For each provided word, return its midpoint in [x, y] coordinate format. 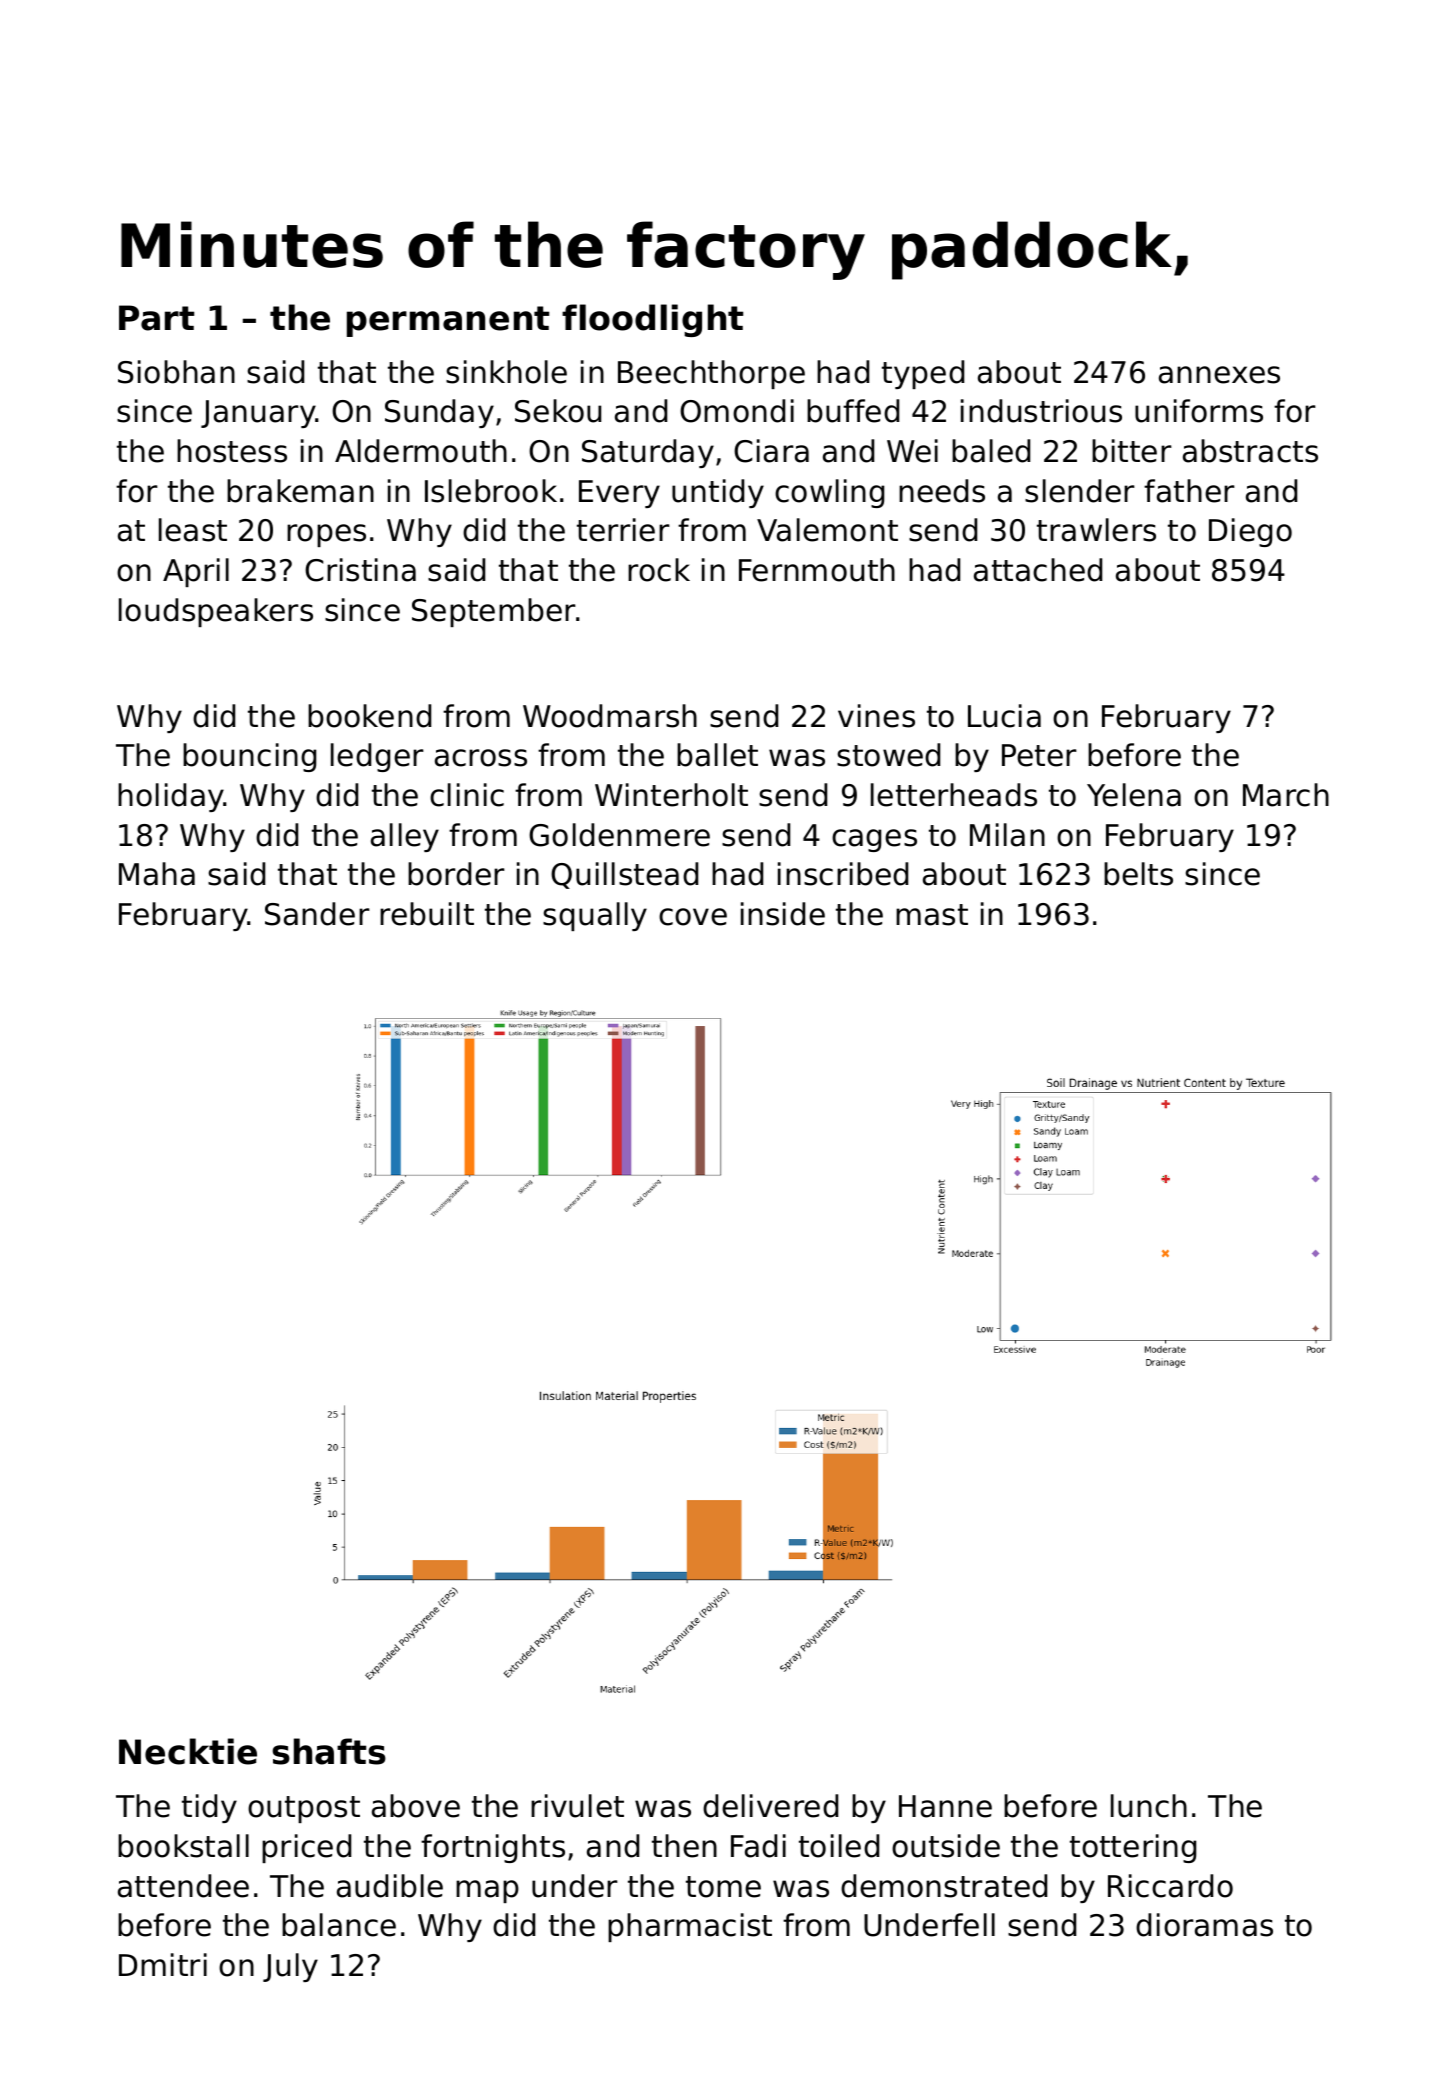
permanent [448, 321]
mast [932, 915]
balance [339, 1925]
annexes [1219, 375]
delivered [770, 1806]
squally [595, 916]
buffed [853, 411]
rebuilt [427, 914]
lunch [1149, 1806]
